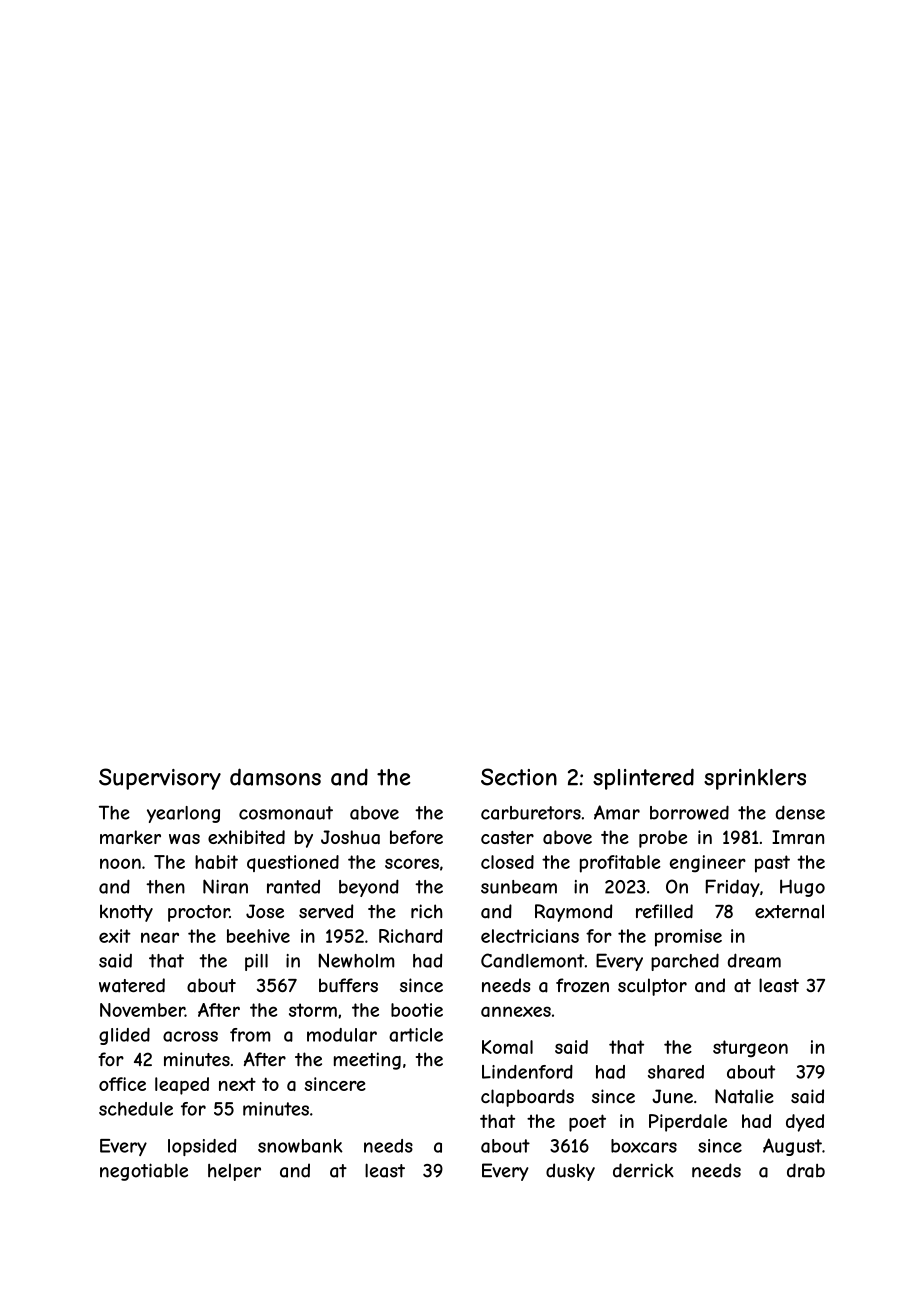 The height and width of the screenshot is (1314, 924). What do you see at coordinates (142, 1010) in the screenshot?
I see `November` at bounding box center [142, 1010].
